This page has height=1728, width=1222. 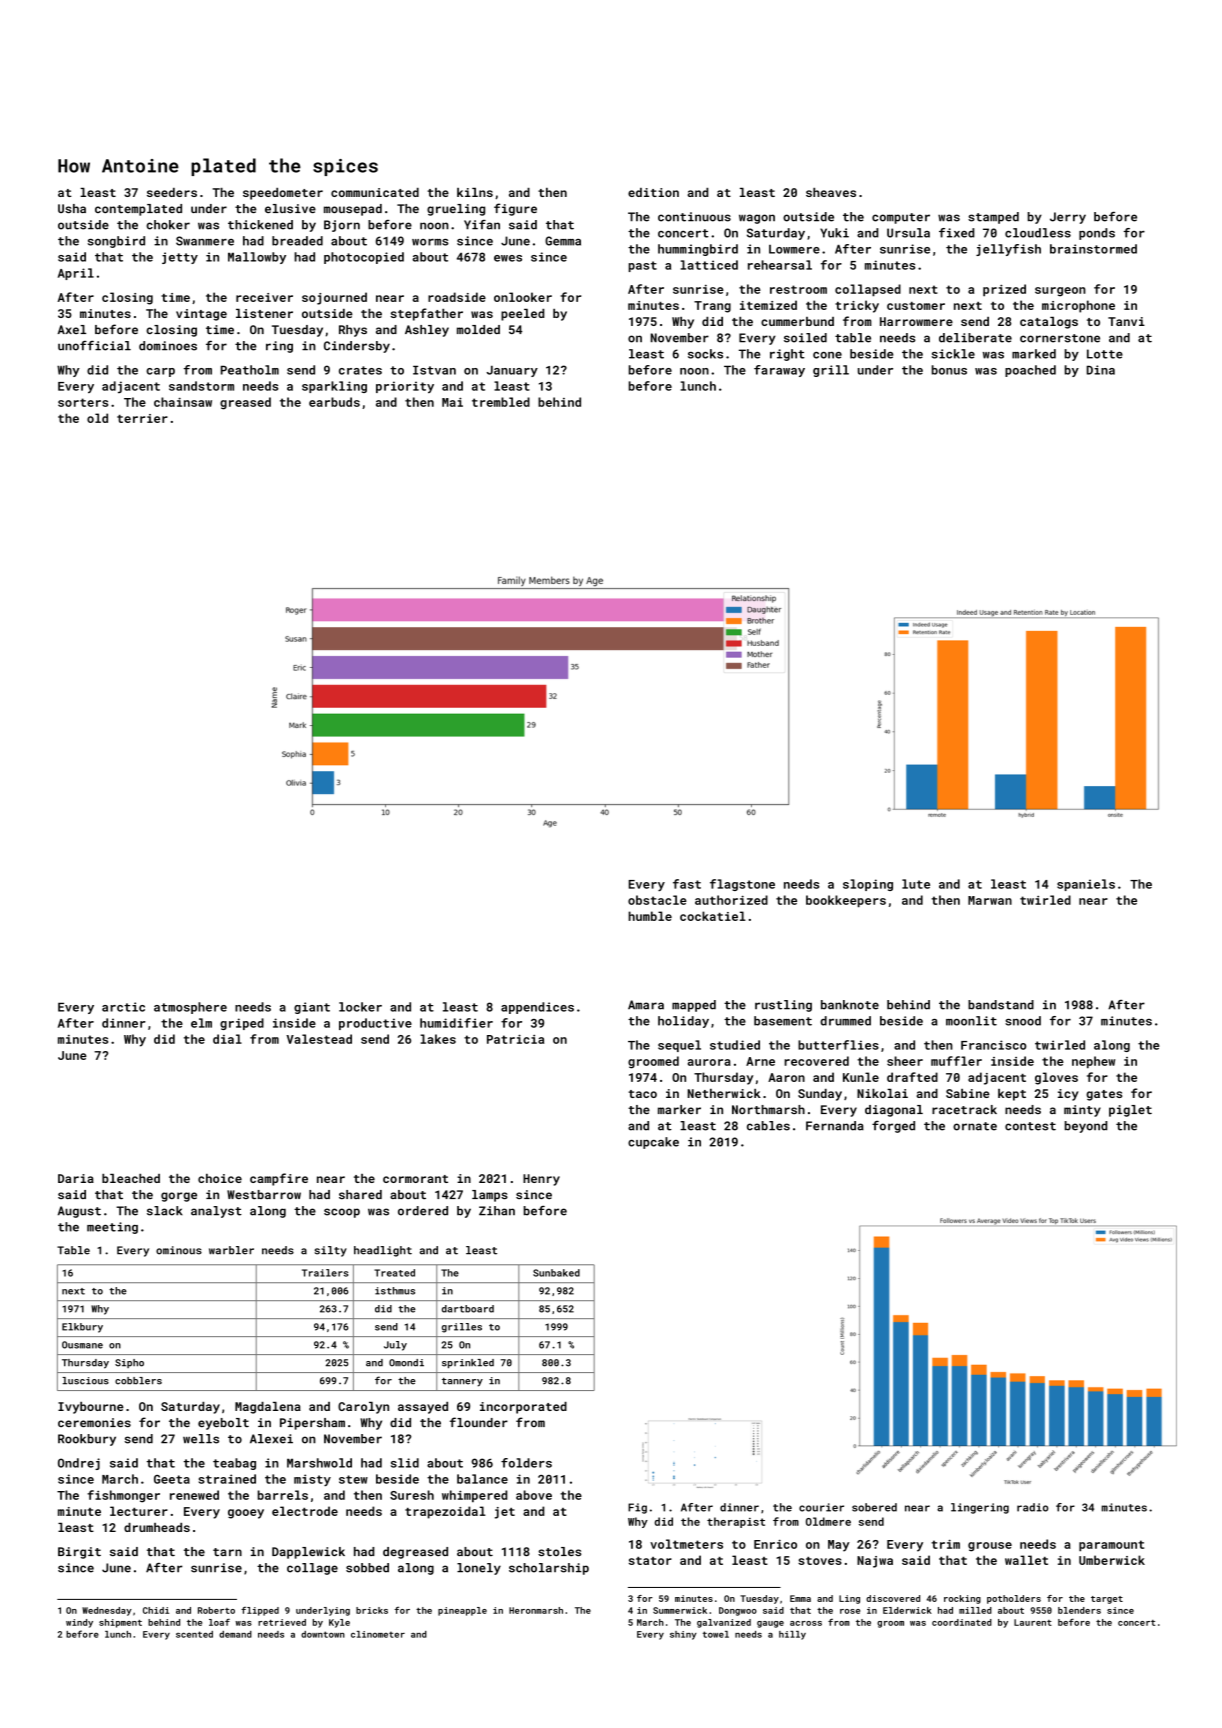 I want to click on edition, so click(x=653, y=192).
